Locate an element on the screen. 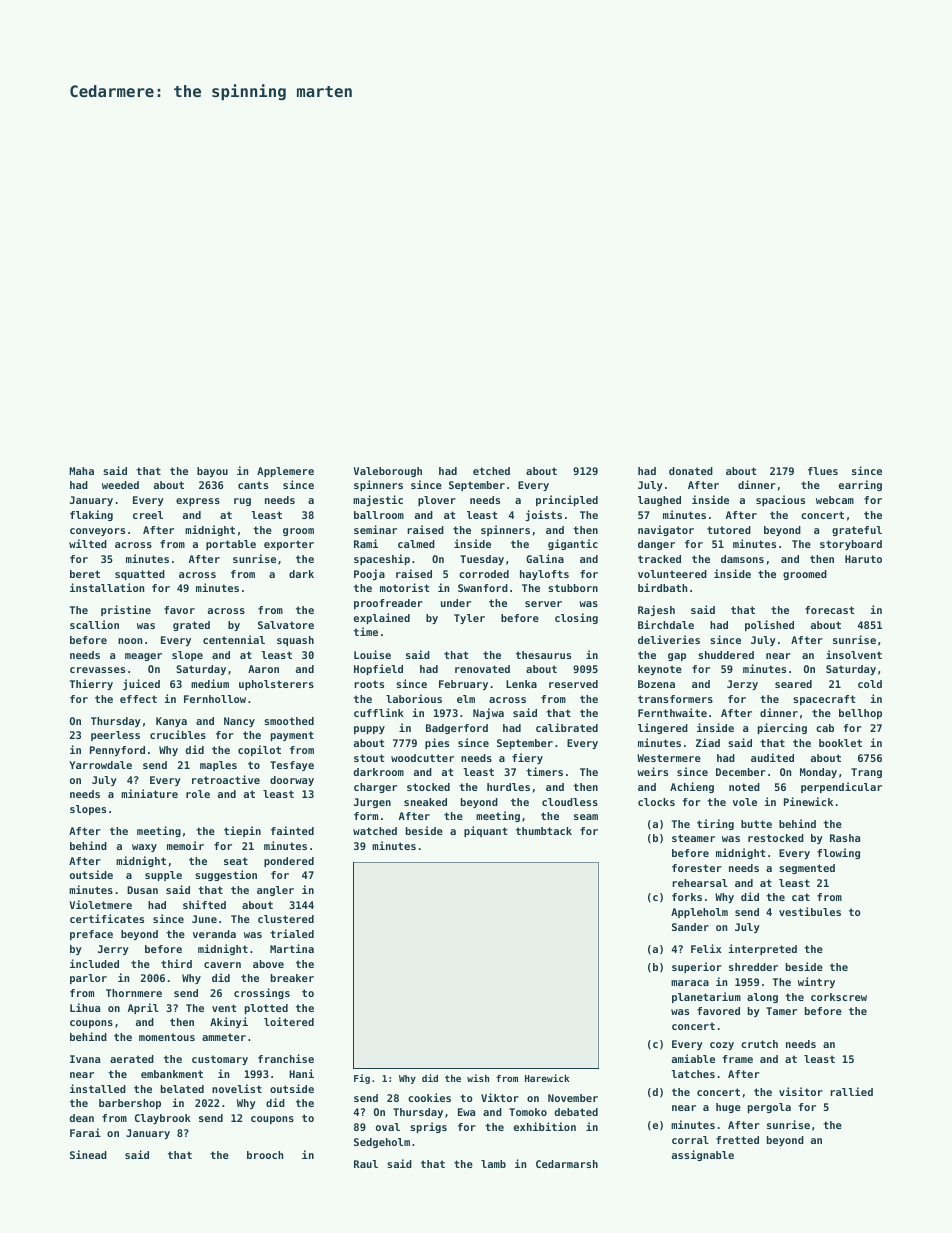  vestibules is located at coordinates (810, 911).
